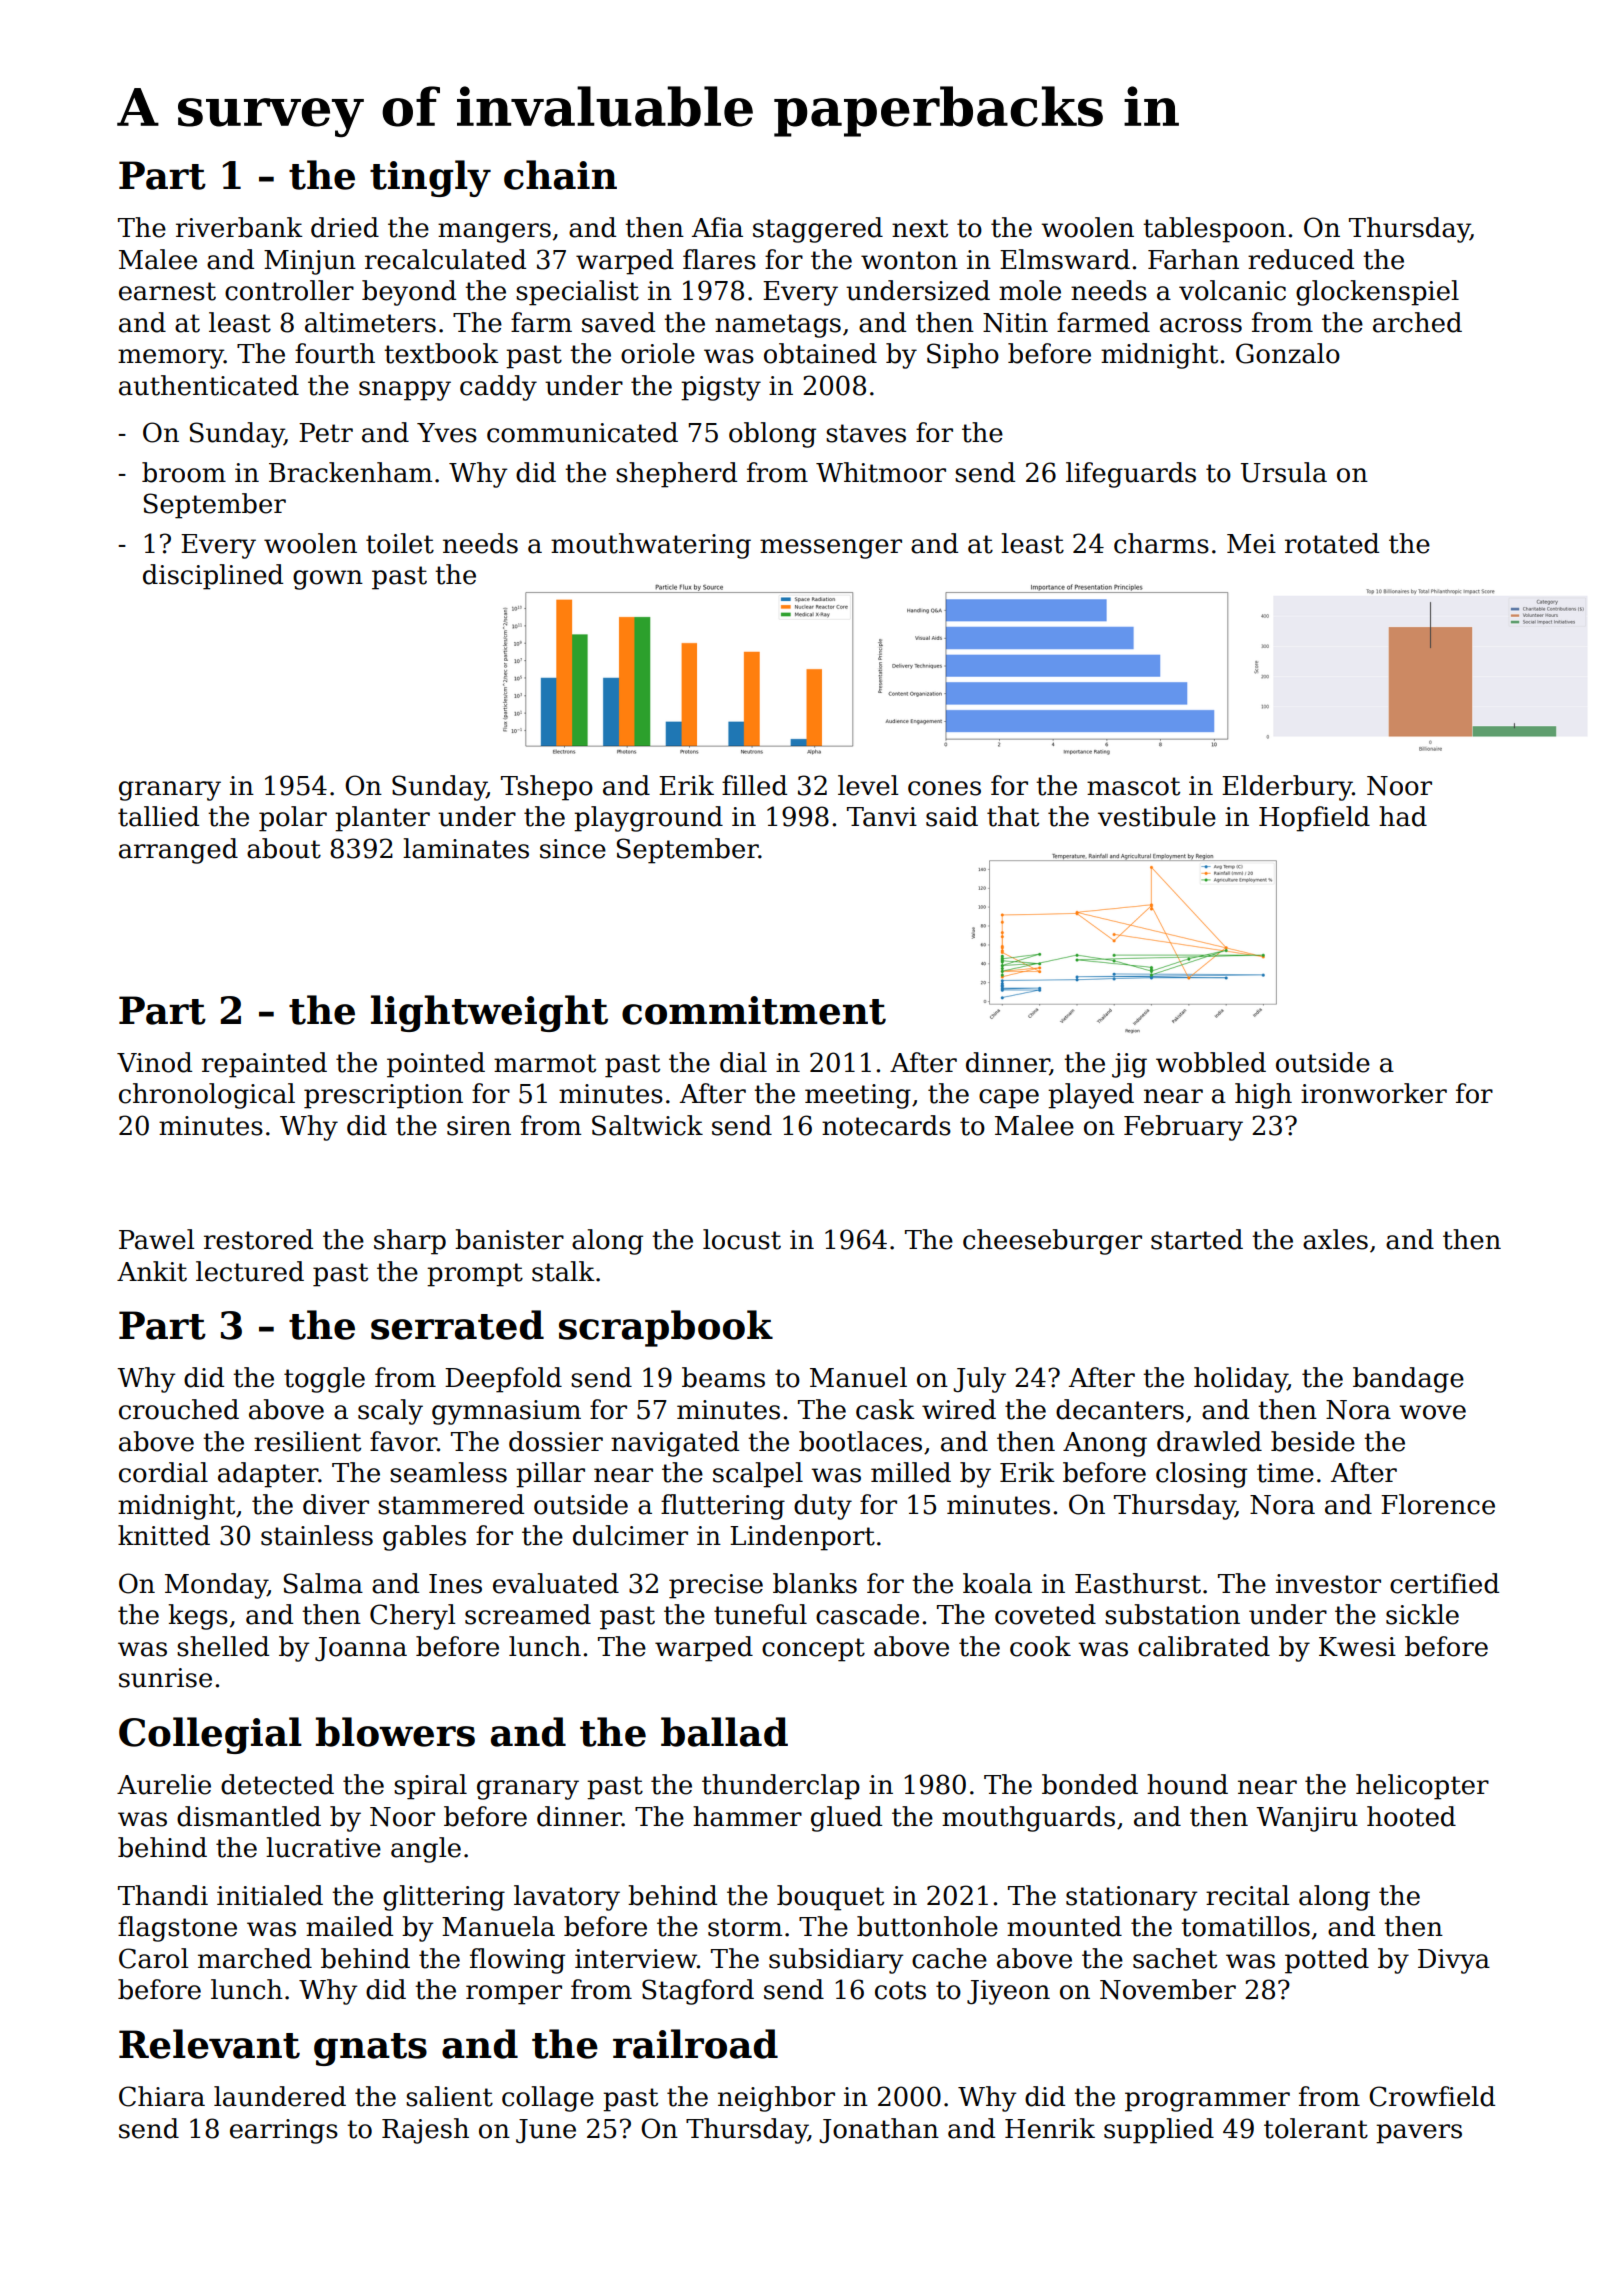 The height and width of the image is (2292, 1620). Describe the element at coordinates (179, 1409) in the image. I see `crouched` at that location.
